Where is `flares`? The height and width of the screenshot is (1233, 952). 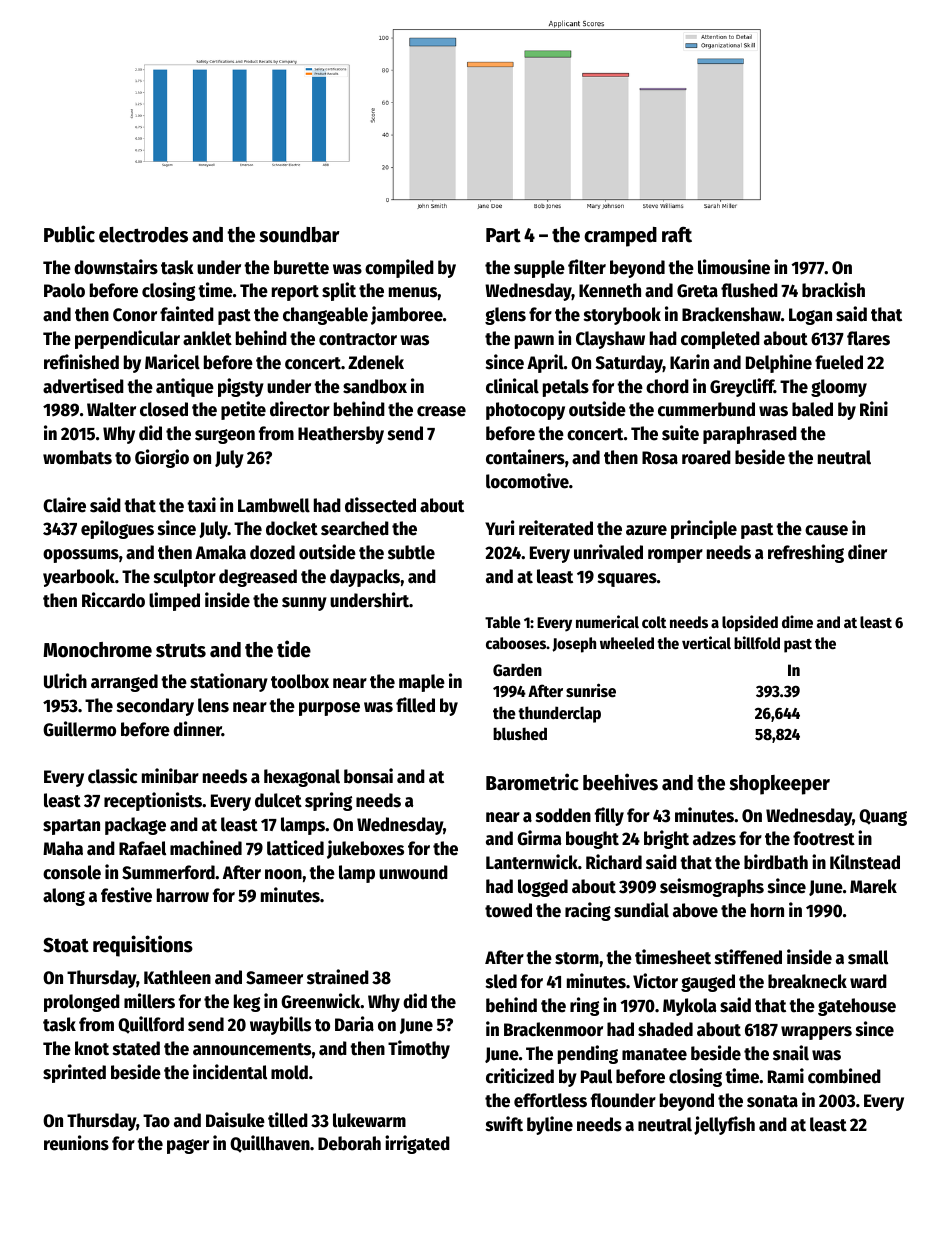
flares is located at coordinates (868, 338).
